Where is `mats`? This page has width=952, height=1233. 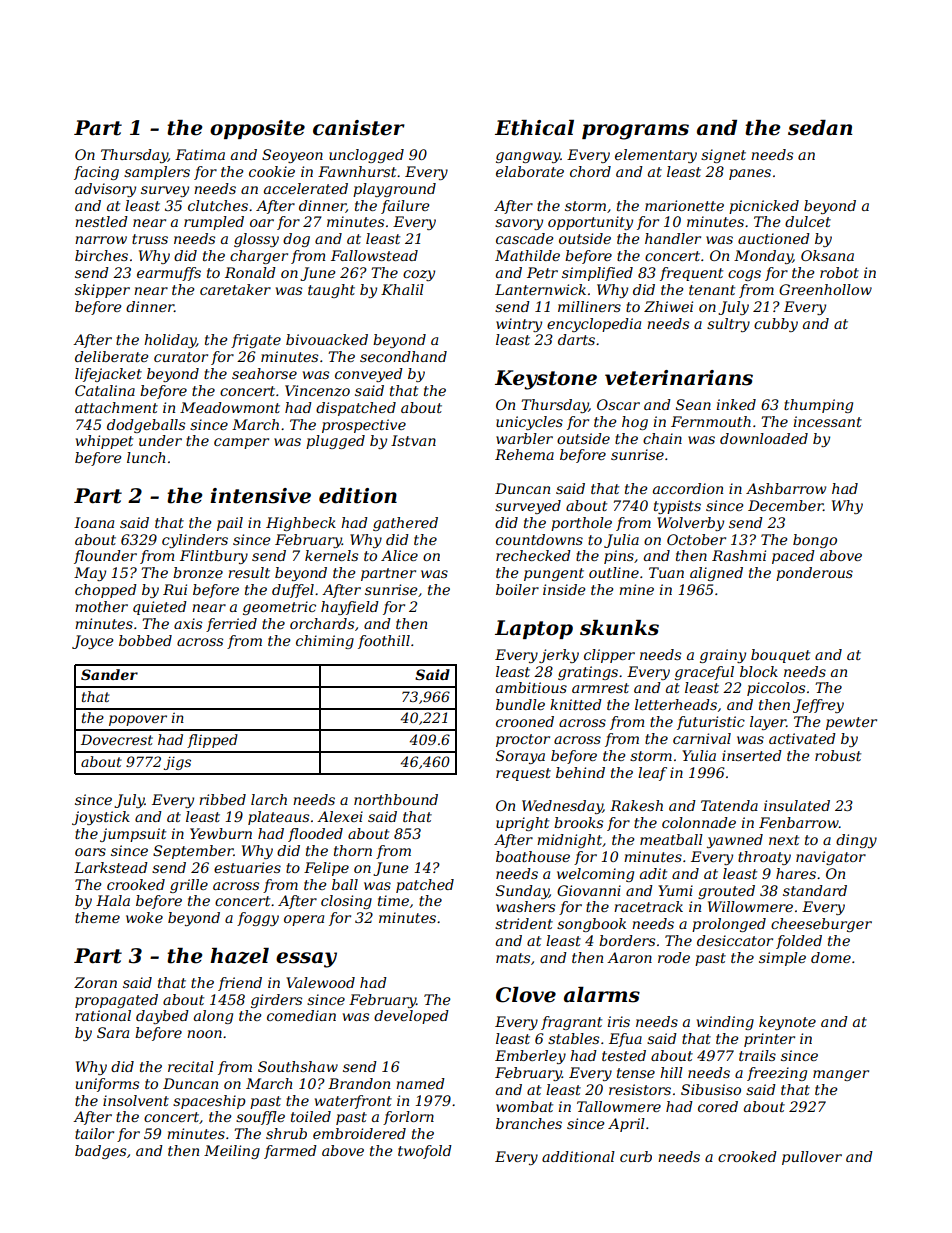 mats is located at coordinates (513, 958).
